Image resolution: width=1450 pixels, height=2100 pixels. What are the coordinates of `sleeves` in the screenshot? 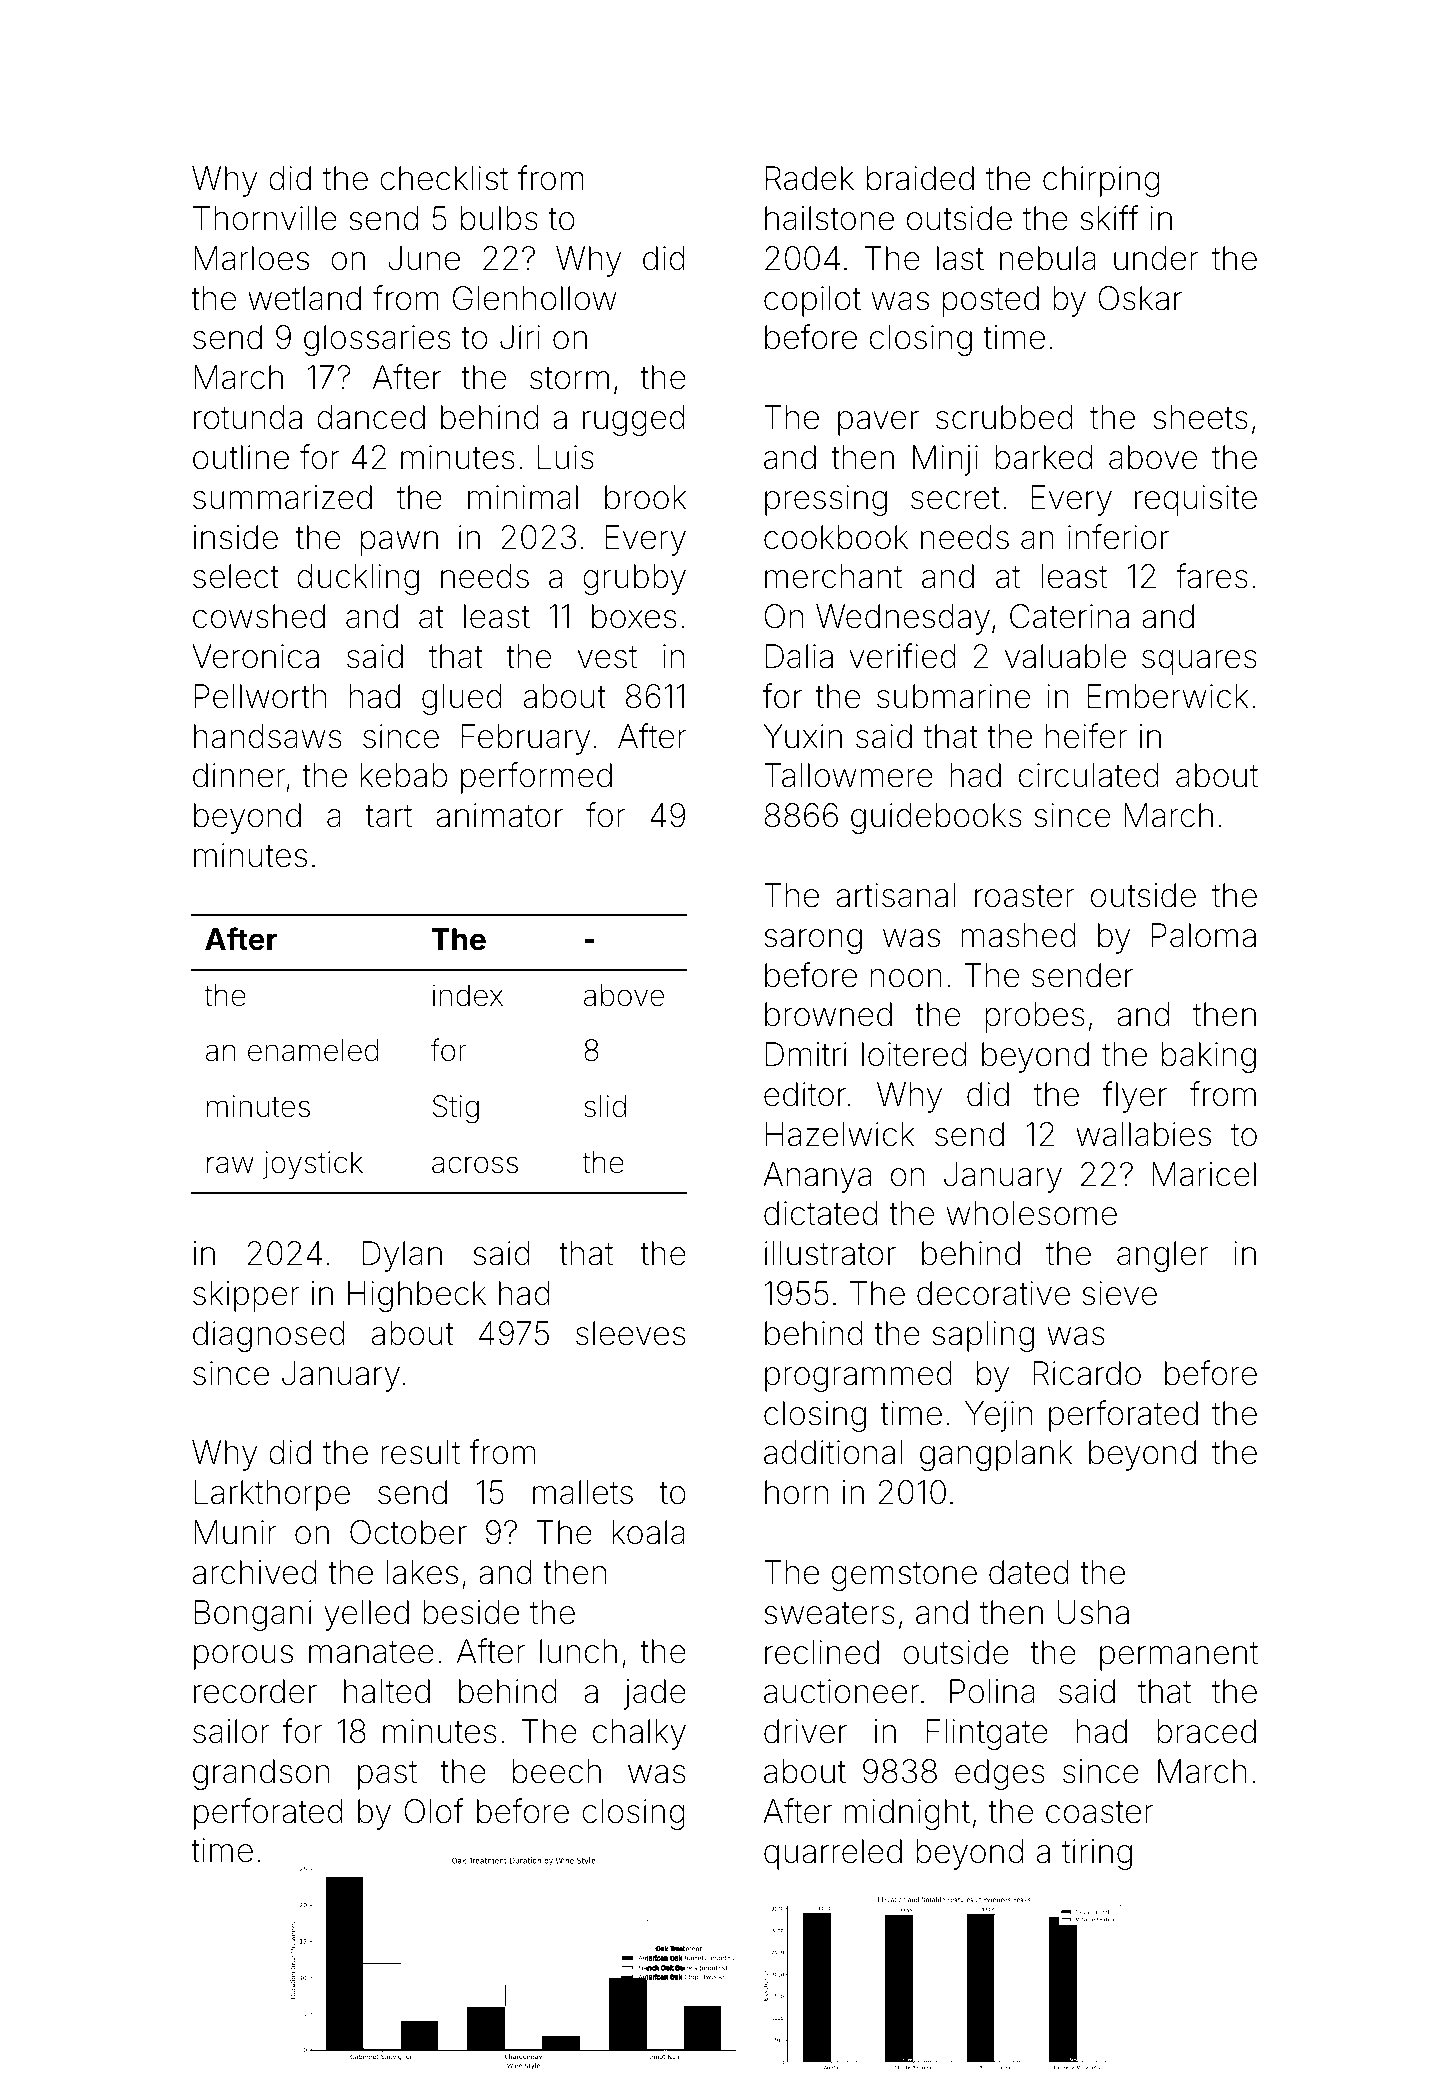 It's located at (630, 1333).
